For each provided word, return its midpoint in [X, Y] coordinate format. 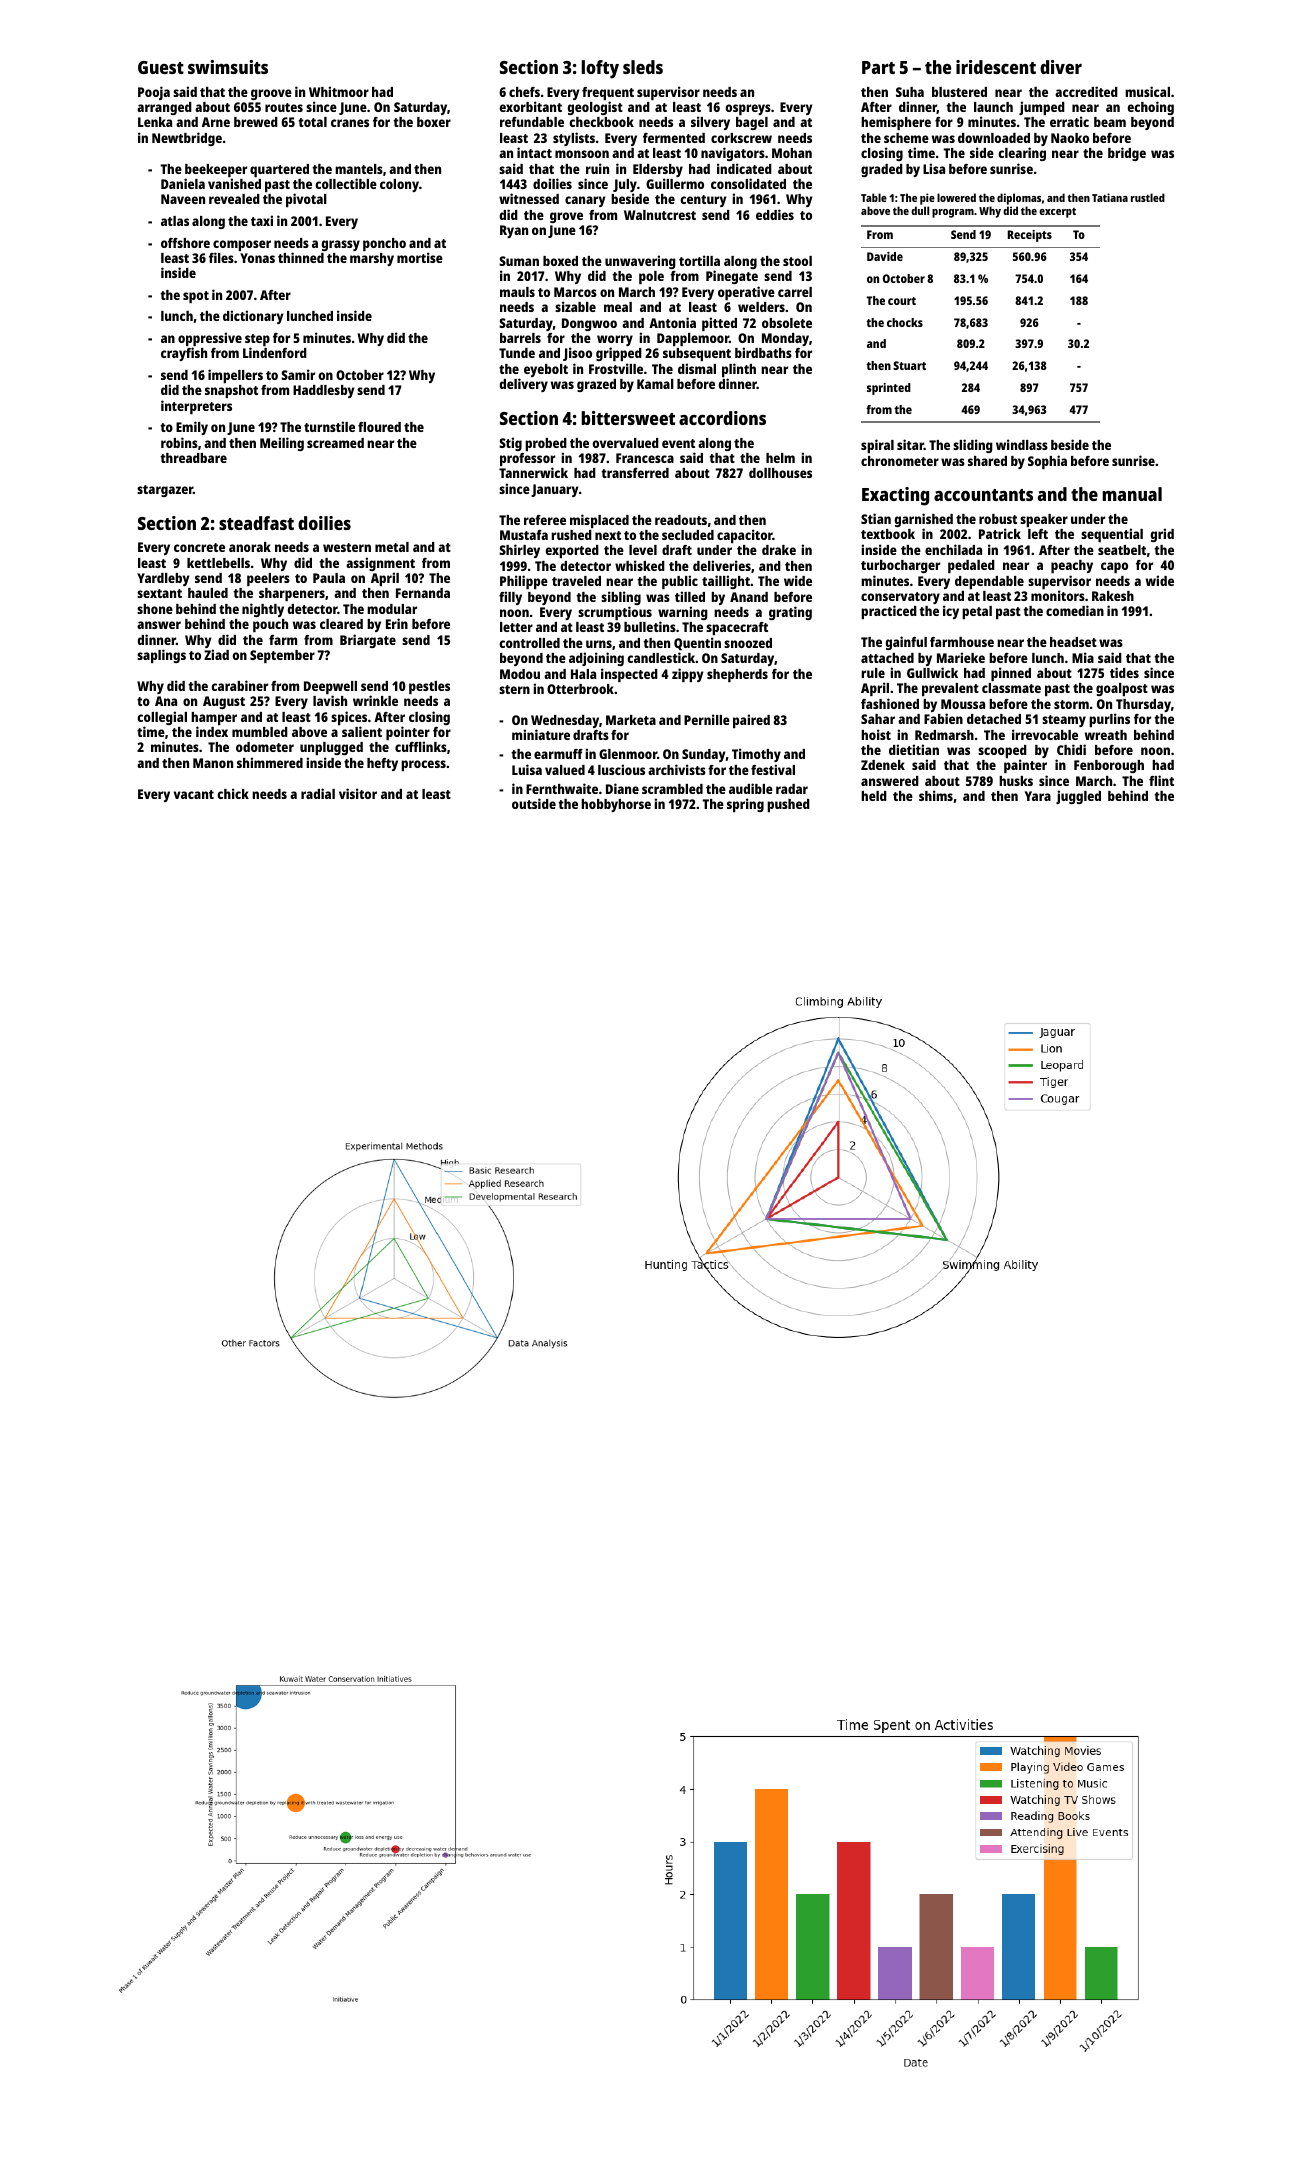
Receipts [1030, 236]
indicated [744, 168]
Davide [885, 256]
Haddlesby [323, 391]
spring [745, 805]
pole [651, 277]
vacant [194, 794]
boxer [434, 122]
